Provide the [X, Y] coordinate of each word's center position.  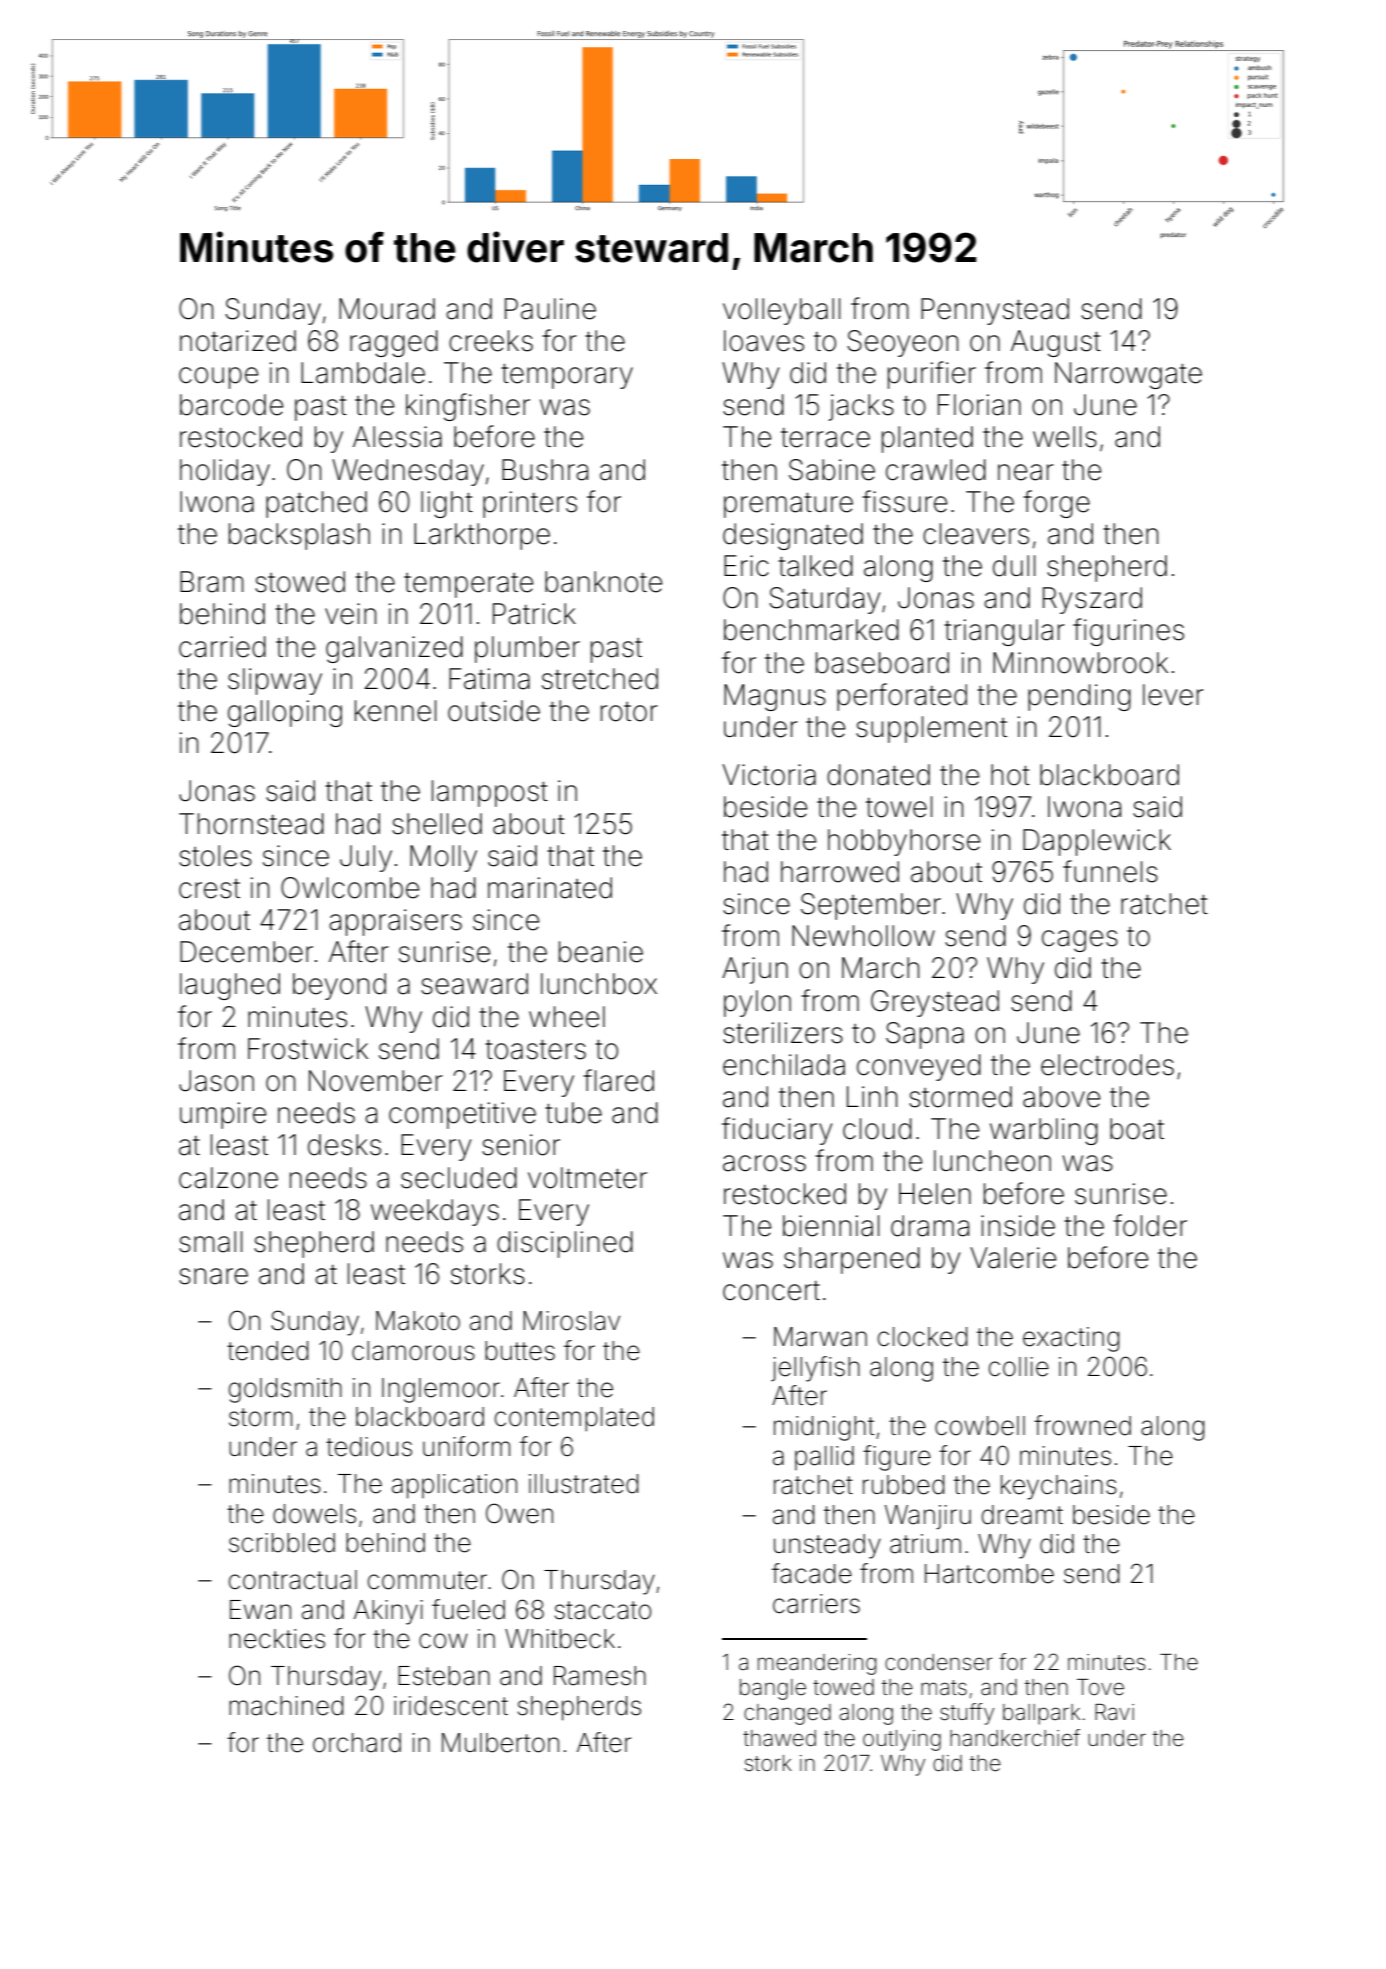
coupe [218, 378]
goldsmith [285, 1390]
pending [1079, 697]
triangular [1004, 632]
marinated [550, 888]
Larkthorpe [482, 536]
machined [286, 1706]
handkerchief [1015, 1738]
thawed [779, 1738]
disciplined [565, 1244]
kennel [396, 711]
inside [1018, 1226]
